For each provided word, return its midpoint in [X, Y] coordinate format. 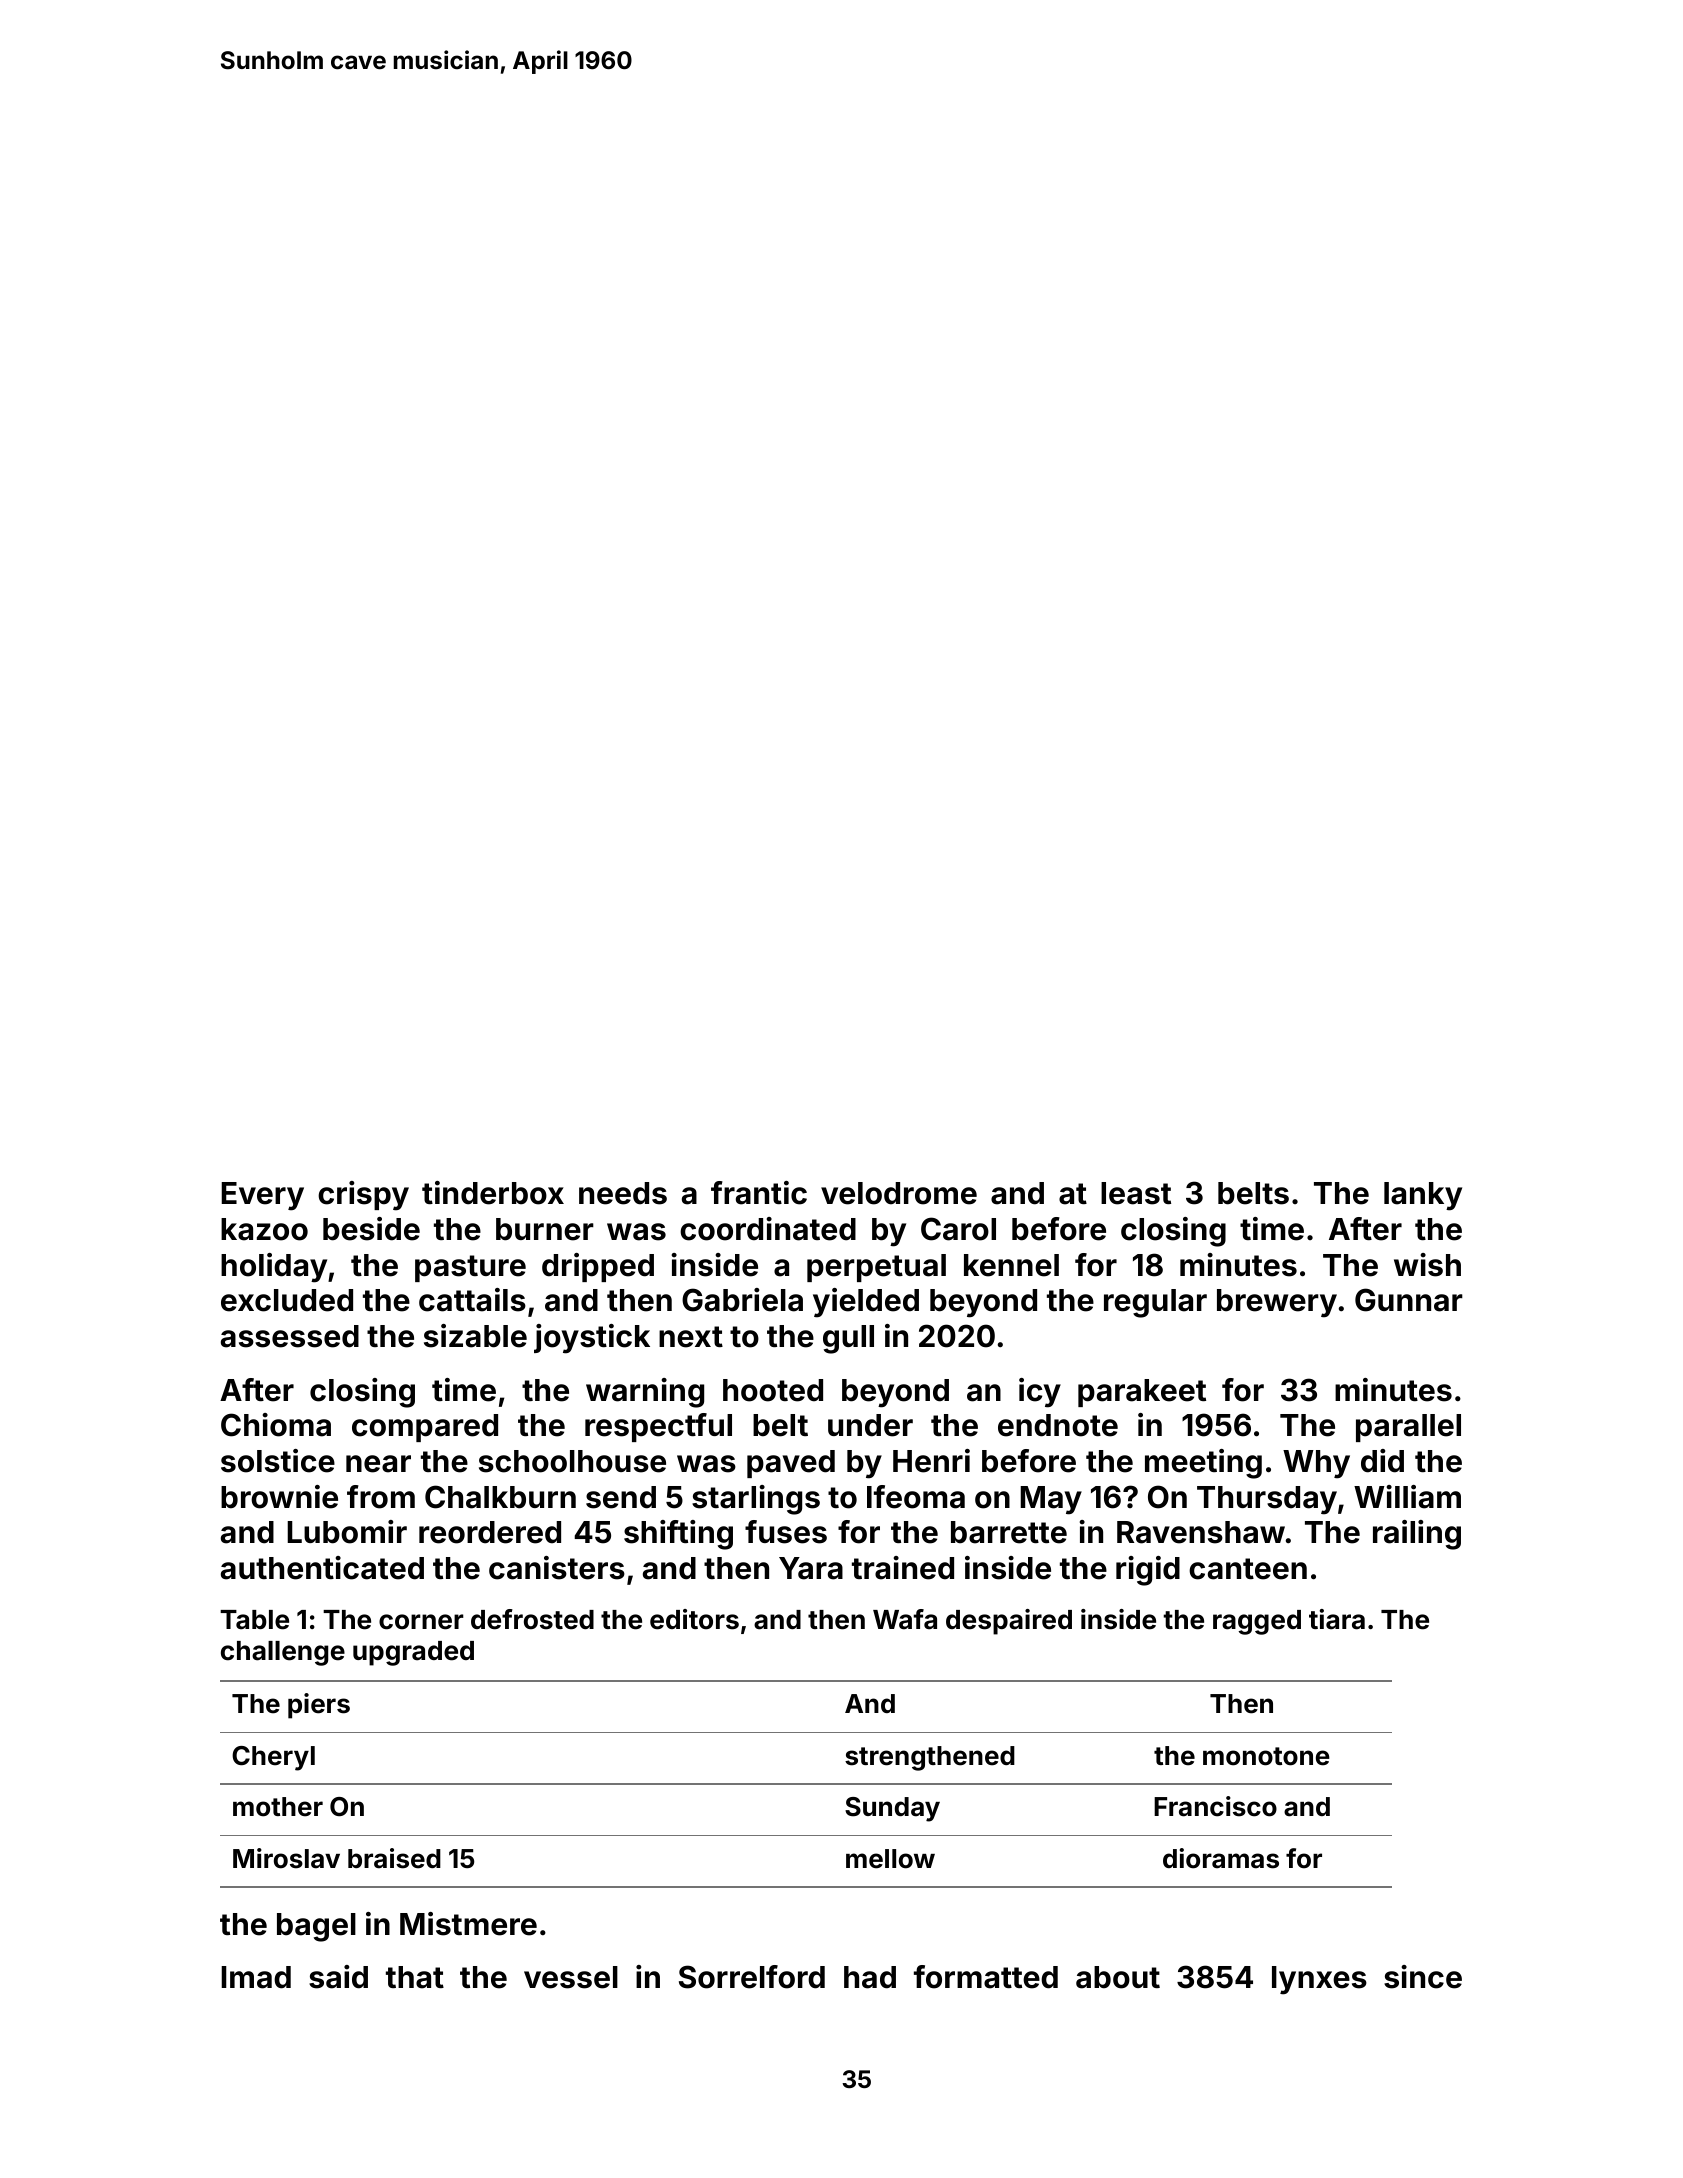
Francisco [1215, 1806]
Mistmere [468, 1924]
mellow [890, 1859]
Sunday [892, 1809]
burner [545, 1229]
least [1136, 1193]
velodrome [899, 1193]
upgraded [413, 1653]
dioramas [1221, 1858]
